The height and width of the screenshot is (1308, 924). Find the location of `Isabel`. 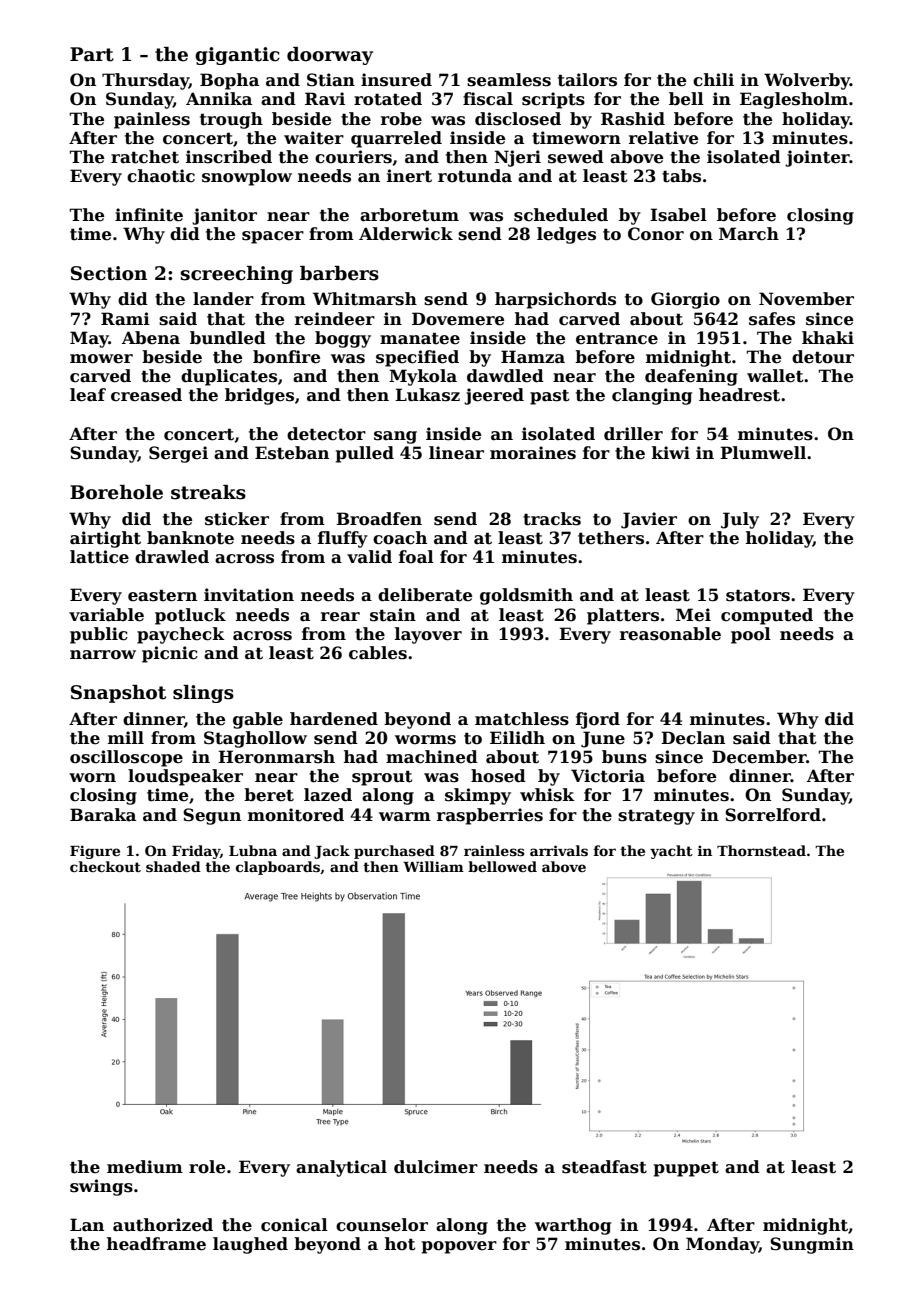

Isabel is located at coordinates (678, 215).
